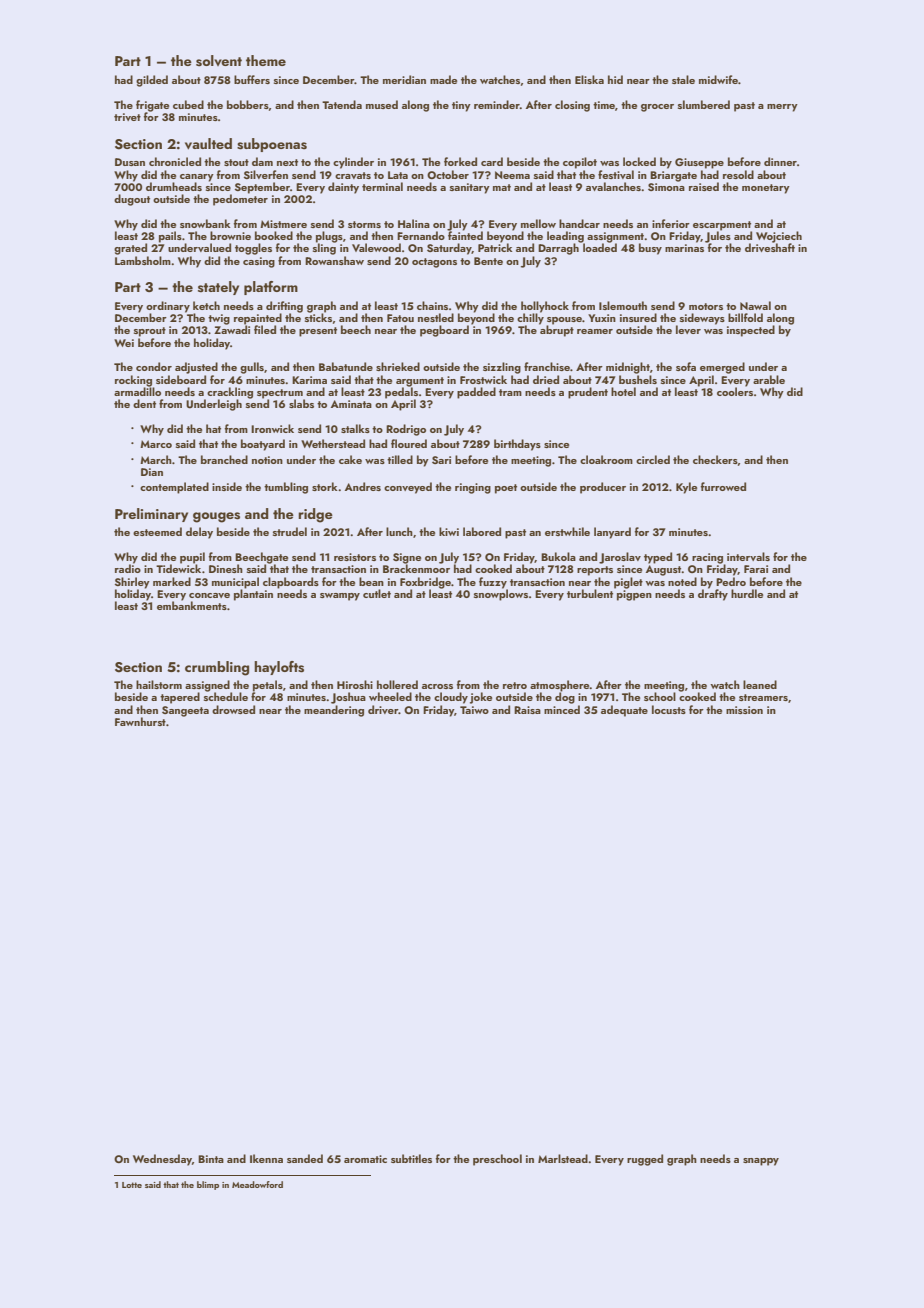 The height and width of the screenshot is (1308, 924). What do you see at coordinates (718, 237) in the screenshot?
I see `Jules` at bounding box center [718, 237].
